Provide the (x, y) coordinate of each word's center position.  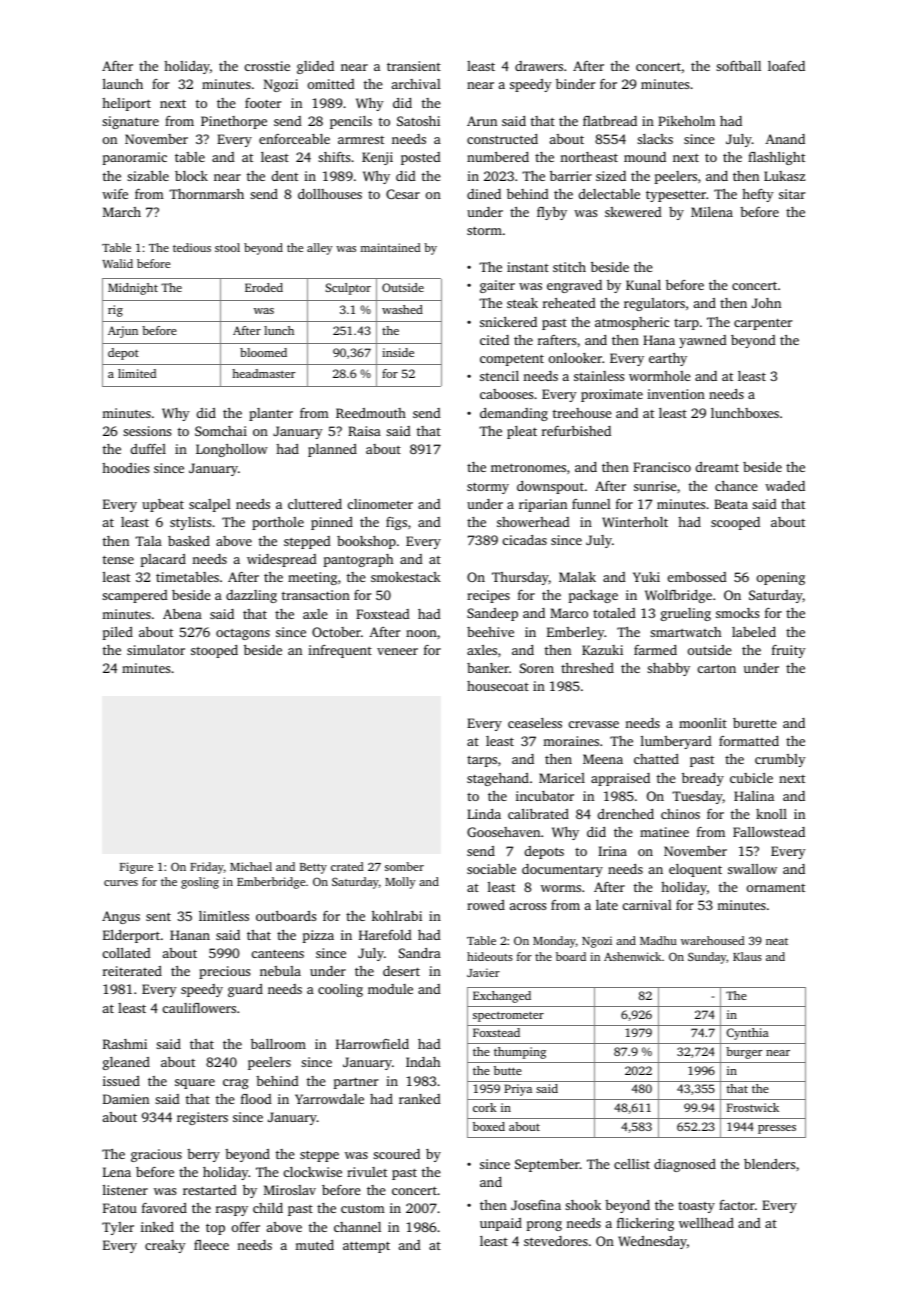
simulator (156, 650)
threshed (587, 668)
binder (575, 84)
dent (285, 176)
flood (256, 1099)
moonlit (703, 723)
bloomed (263, 352)
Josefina (536, 1205)
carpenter (763, 324)
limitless (224, 916)
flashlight (776, 158)
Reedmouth (371, 413)
